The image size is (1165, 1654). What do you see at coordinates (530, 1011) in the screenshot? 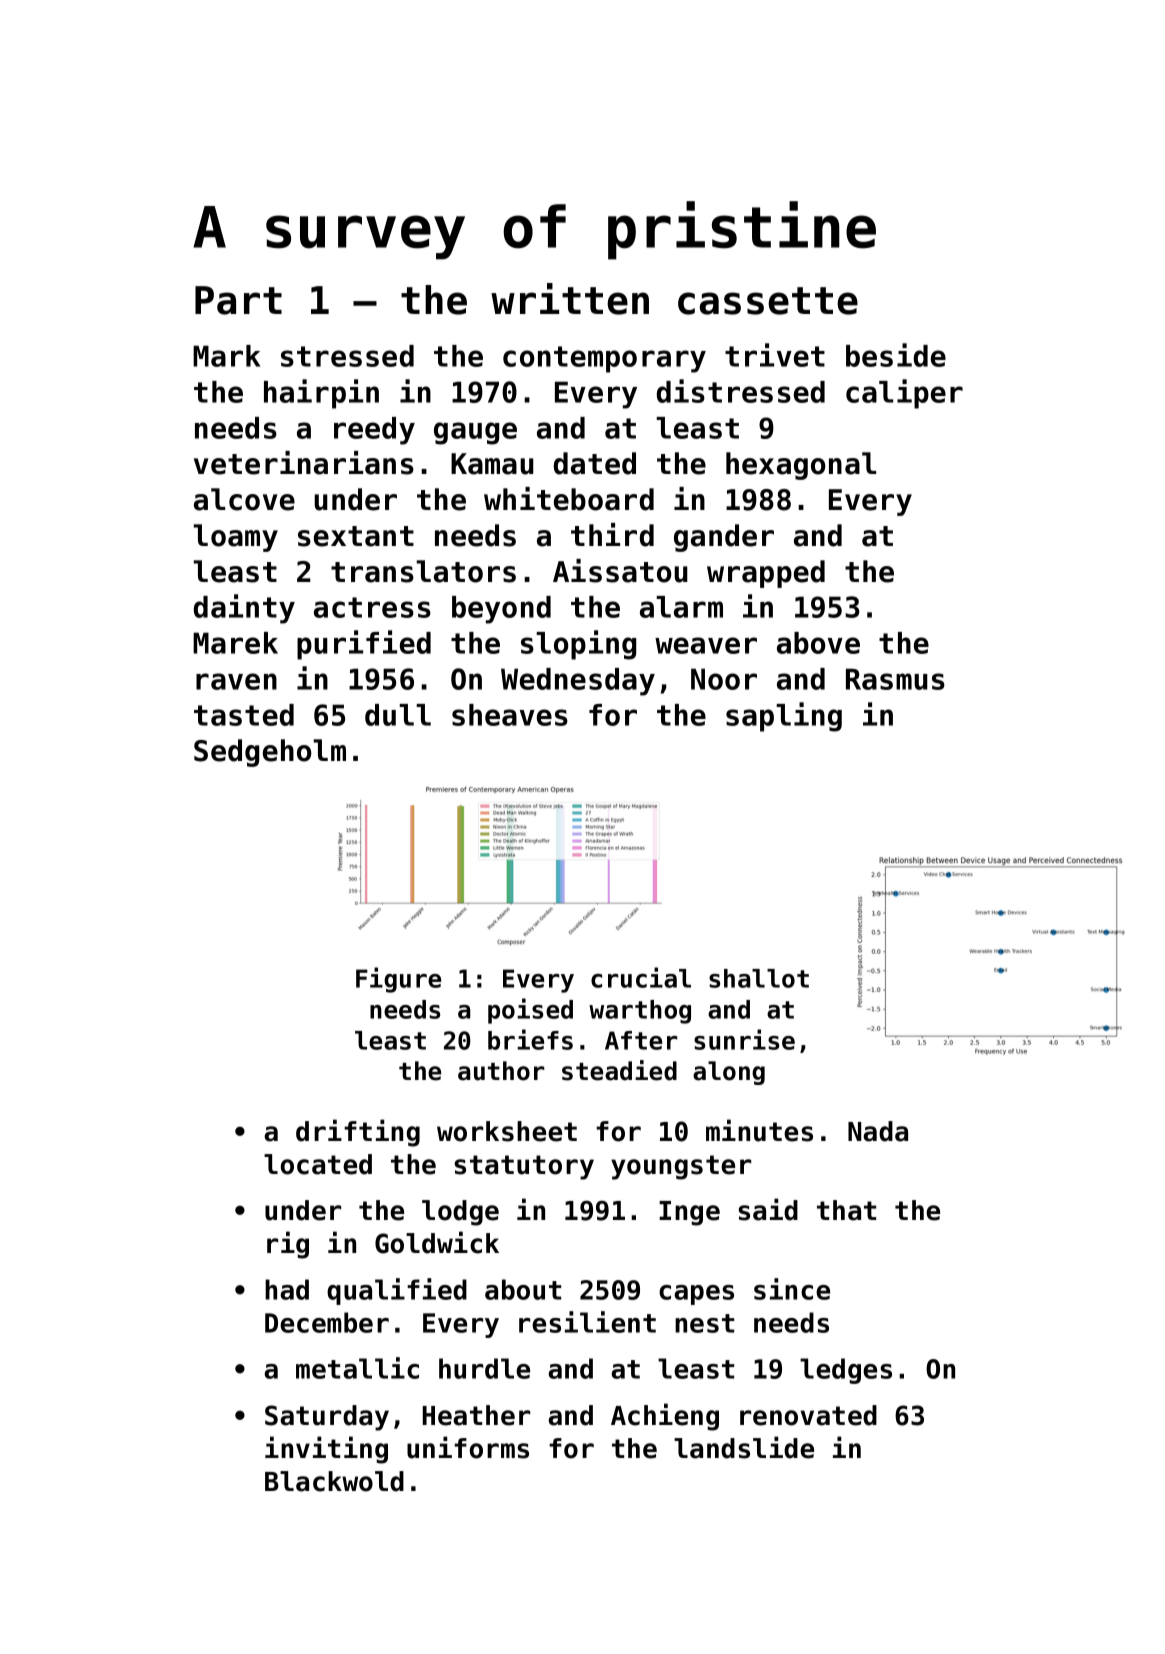
I see `poised` at bounding box center [530, 1011].
